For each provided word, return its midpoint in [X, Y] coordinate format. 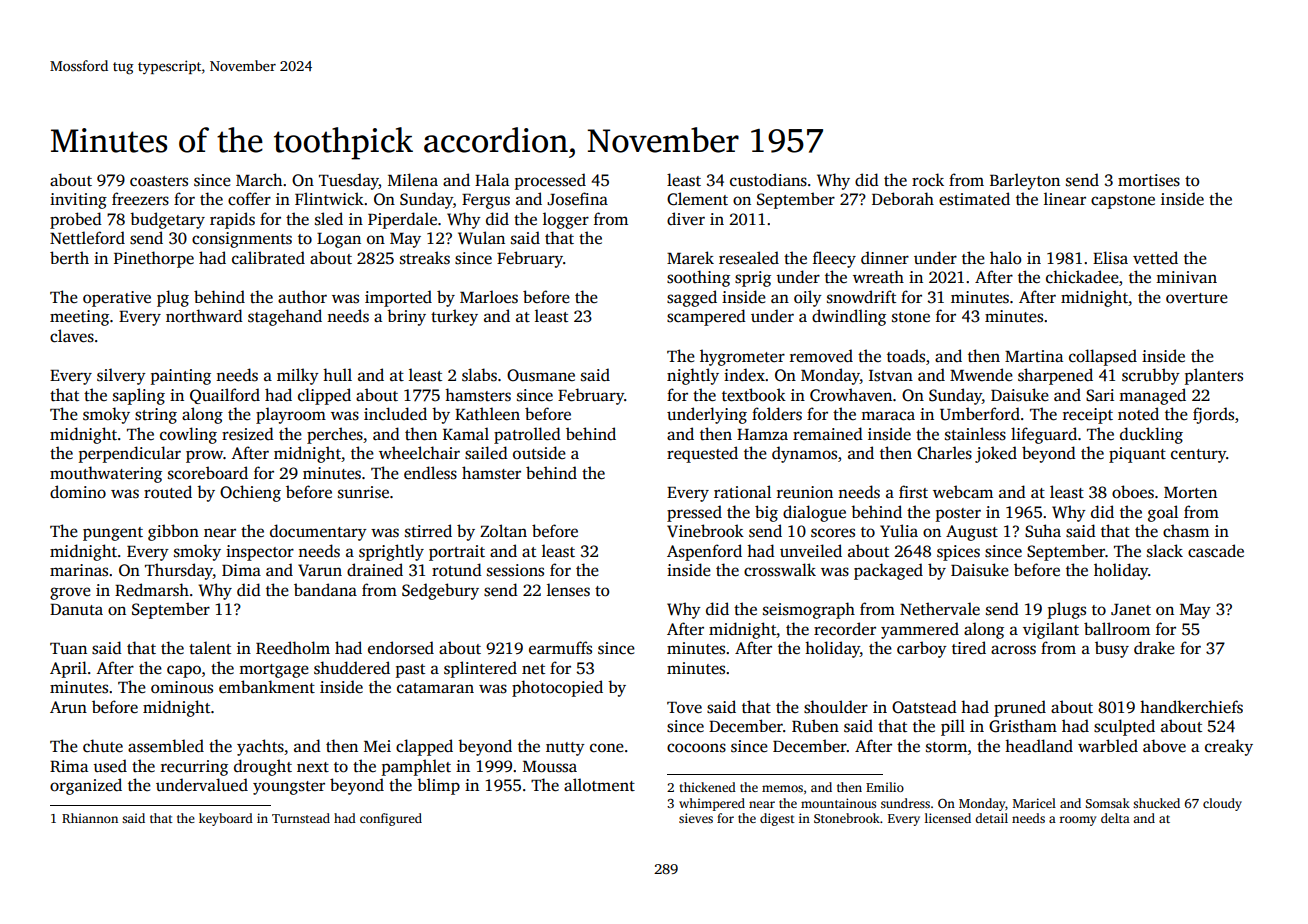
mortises [1149, 180]
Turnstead [301, 818]
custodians [768, 180]
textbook [754, 395]
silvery [121, 376]
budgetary [167, 220]
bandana [325, 589]
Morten [1190, 492]
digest [777, 819]
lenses [568, 590]
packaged [888, 571]
